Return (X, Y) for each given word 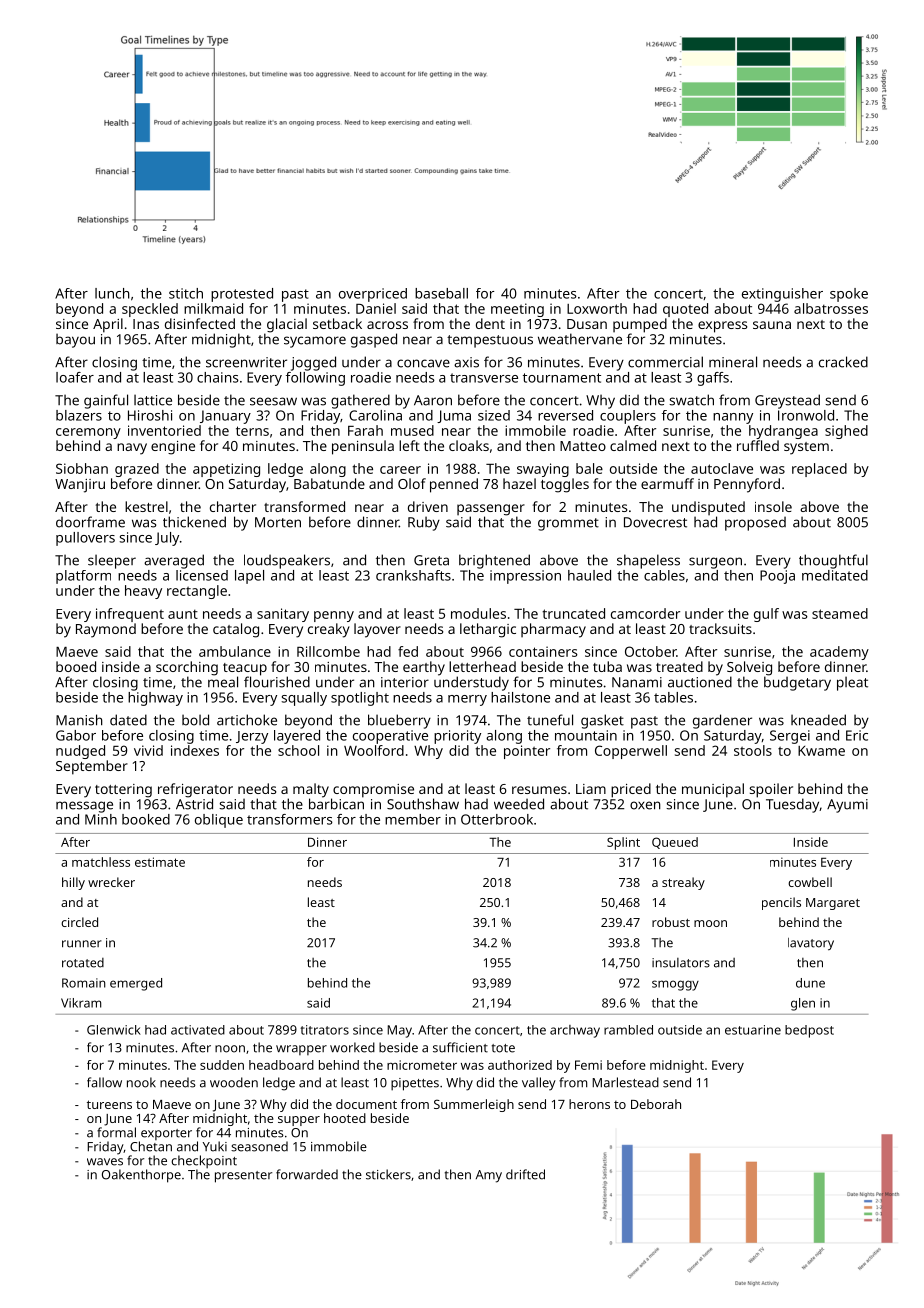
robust (671, 922)
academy (839, 653)
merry (467, 700)
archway (575, 1031)
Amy (489, 1176)
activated (198, 1030)
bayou (75, 340)
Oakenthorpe (141, 1176)
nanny (733, 418)
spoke (849, 295)
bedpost (809, 1031)
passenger (491, 510)
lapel (249, 577)
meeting (517, 310)
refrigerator (195, 790)
